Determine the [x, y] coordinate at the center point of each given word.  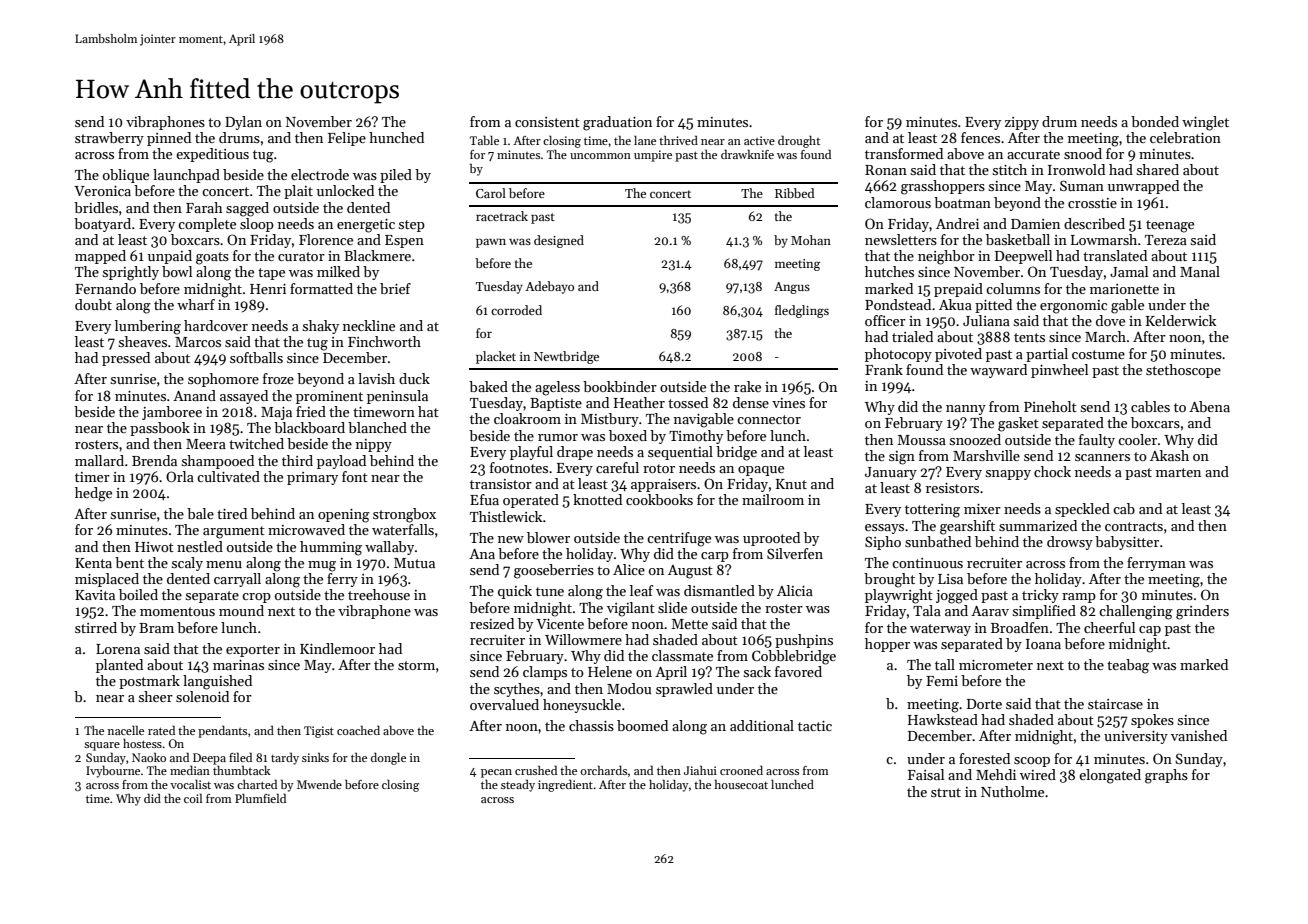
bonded [1155, 121]
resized [492, 623]
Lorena [118, 649]
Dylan [243, 123]
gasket [1018, 424]
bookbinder [620, 386]
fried [311, 411]
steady [518, 785]
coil [193, 798]
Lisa [950, 579]
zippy [1022, 123]
